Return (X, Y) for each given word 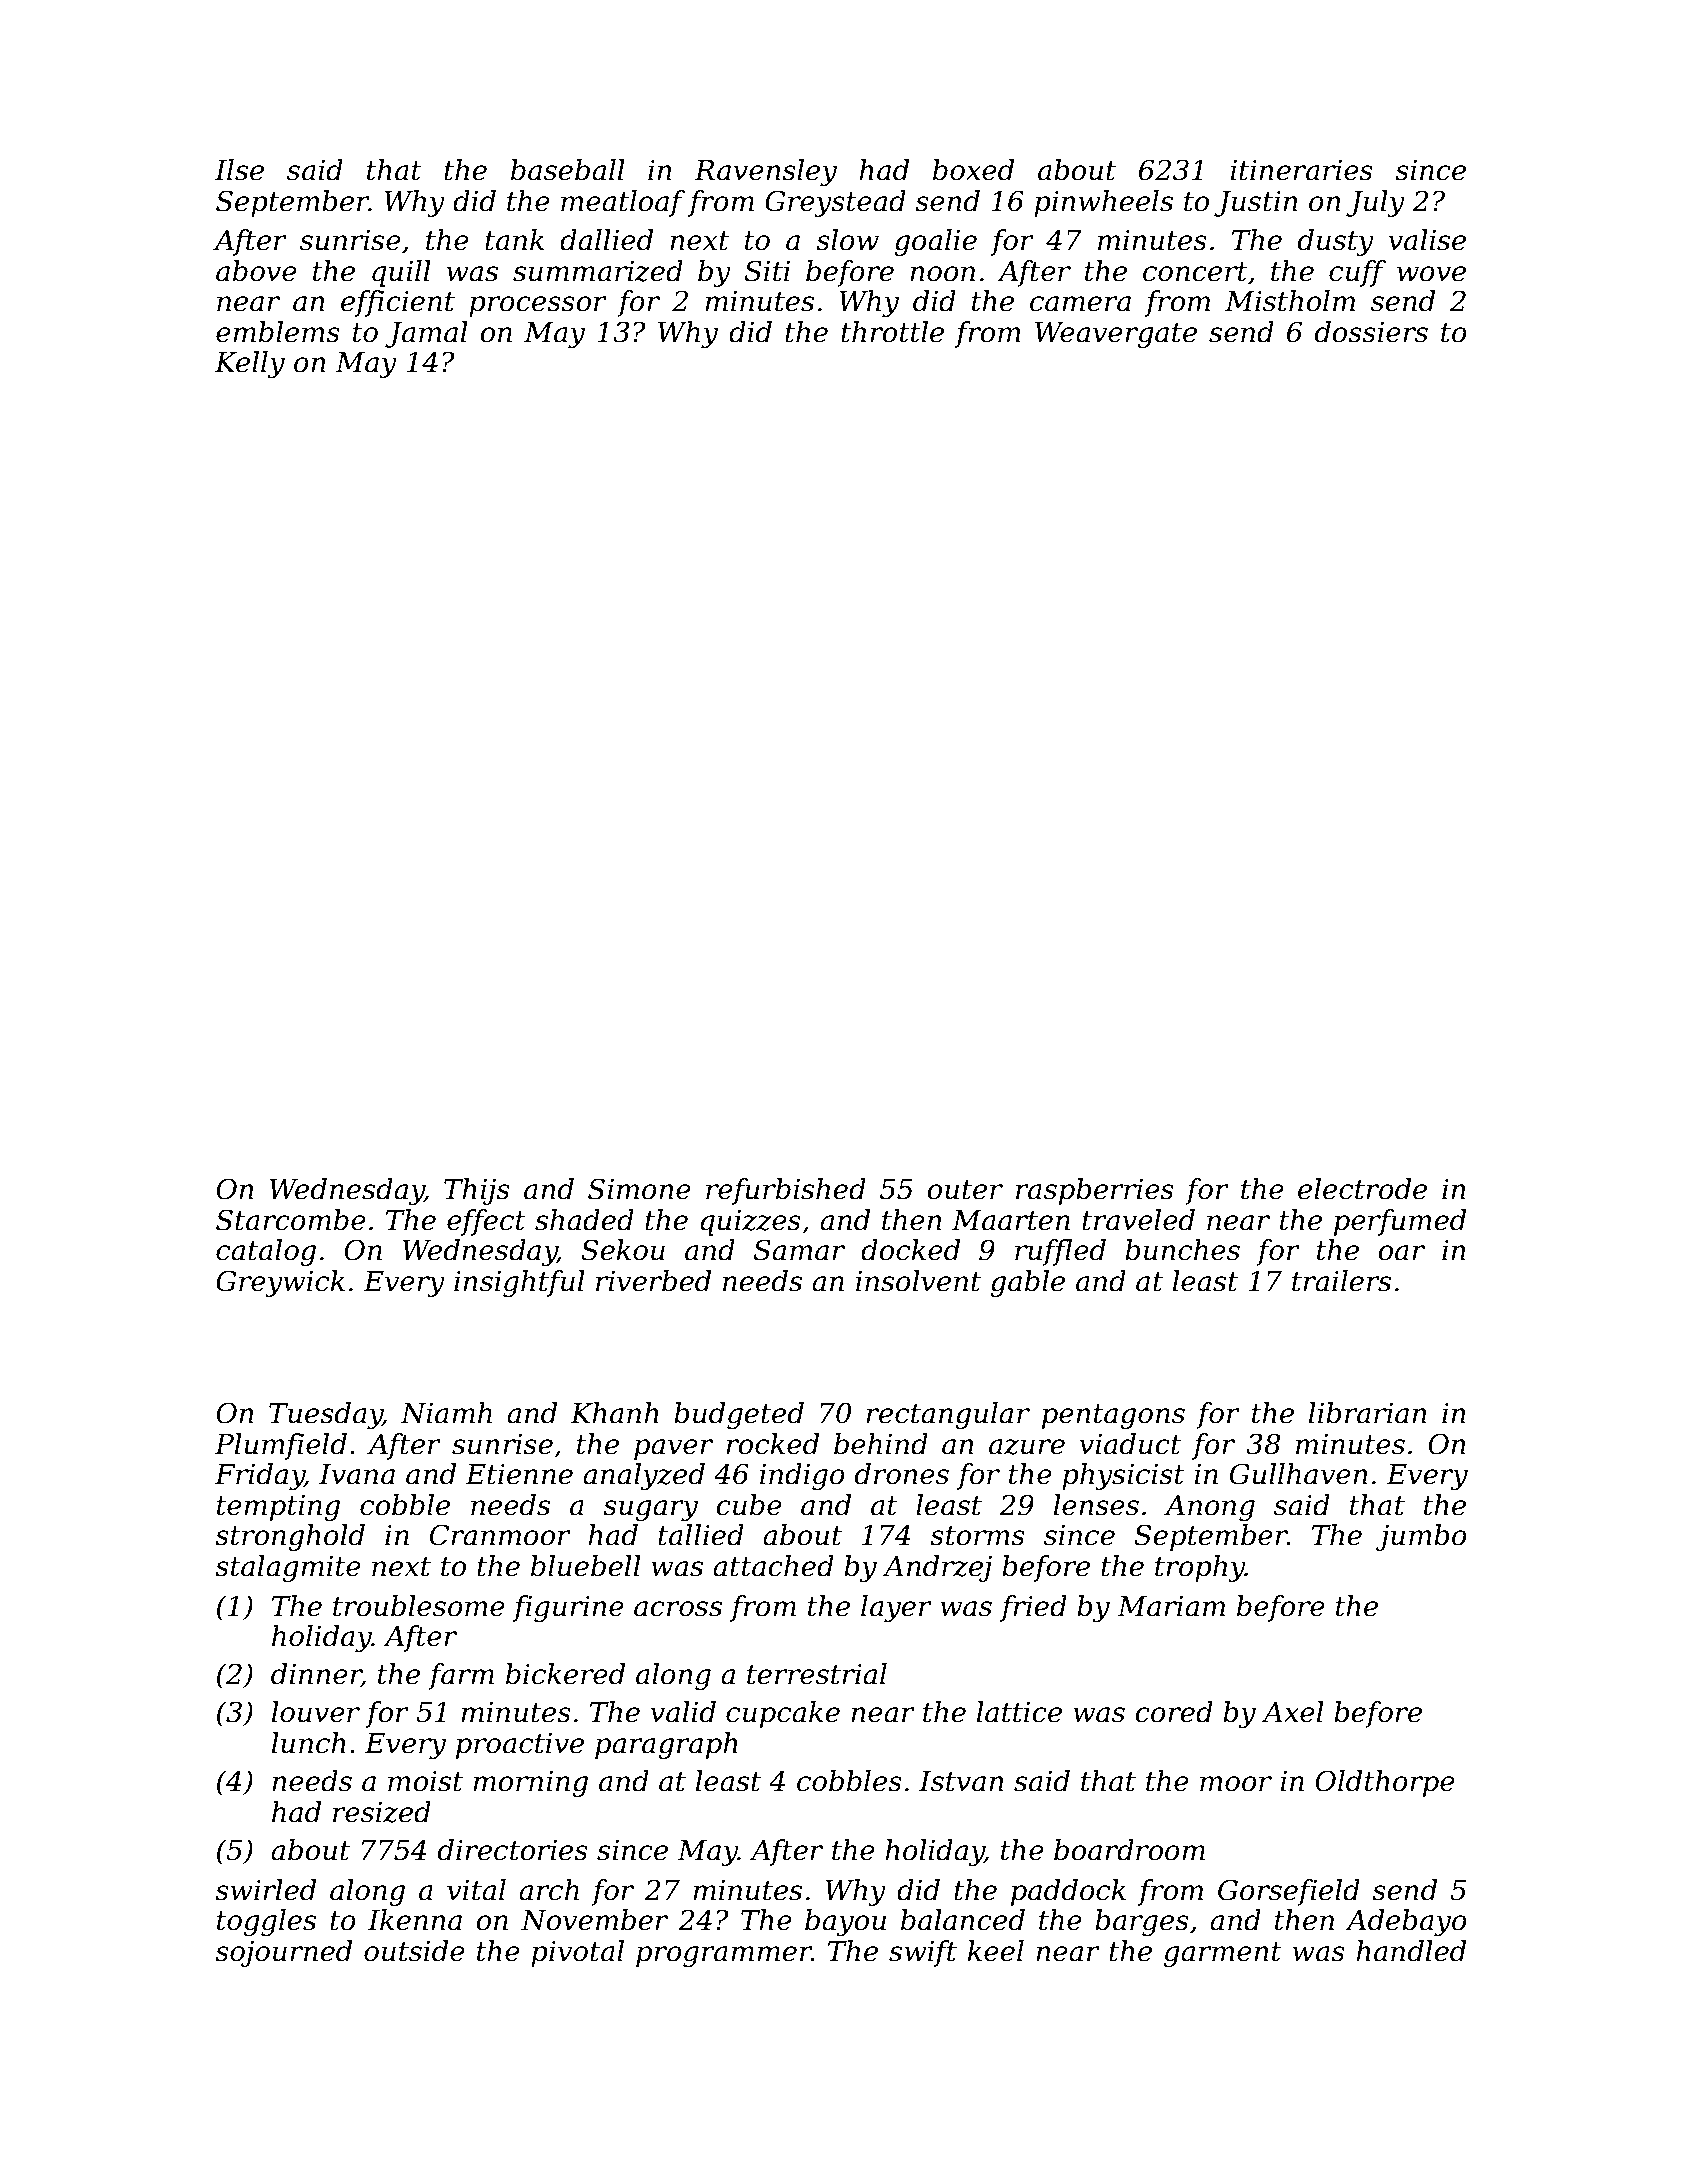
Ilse (239, 170)
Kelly (250, 364)
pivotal (577, 1953)
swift (923, 1953)
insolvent (918, 1281)
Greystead (835, 203)
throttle (892, 332)
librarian (1368, 1413)
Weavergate (1116, 335)
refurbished (786, 1191)
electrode (1362, 1189)
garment (1223, 1954)
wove (1431, 274)
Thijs (477, 1191)
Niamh (446, 1413)
